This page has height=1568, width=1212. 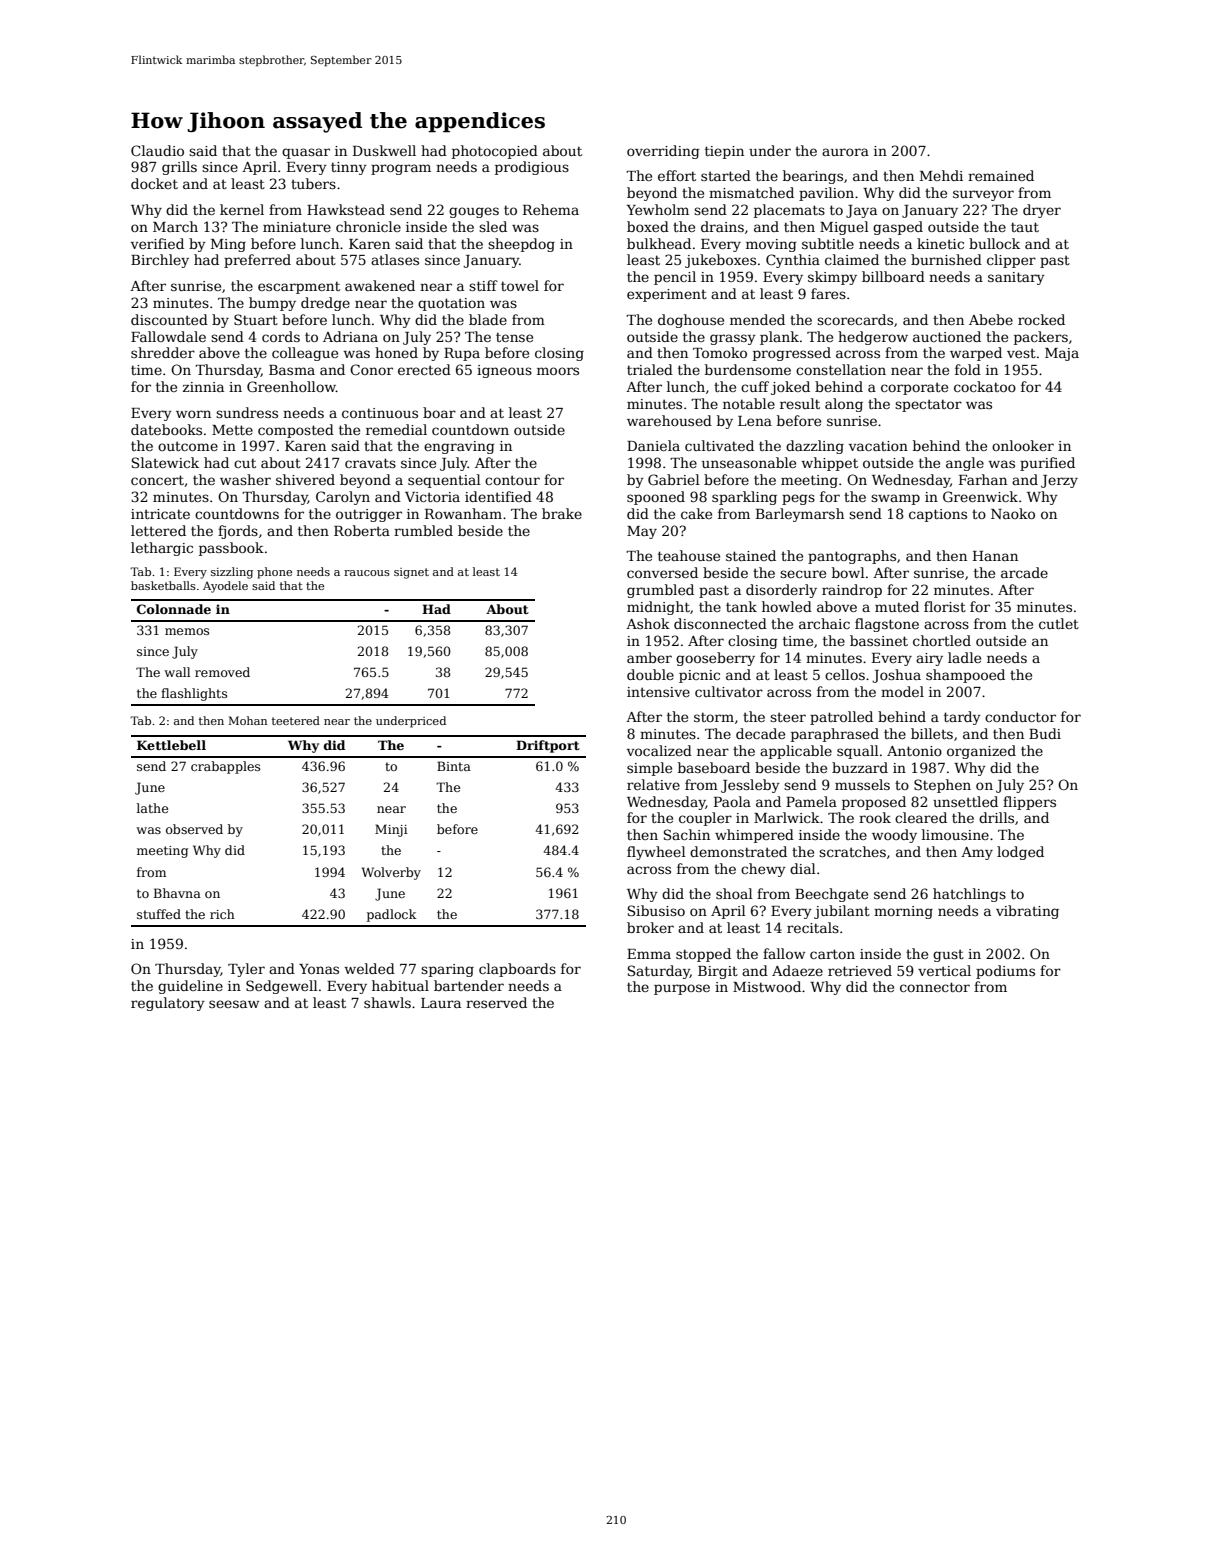 I want to click on billets, so click(x=932, y=733).
